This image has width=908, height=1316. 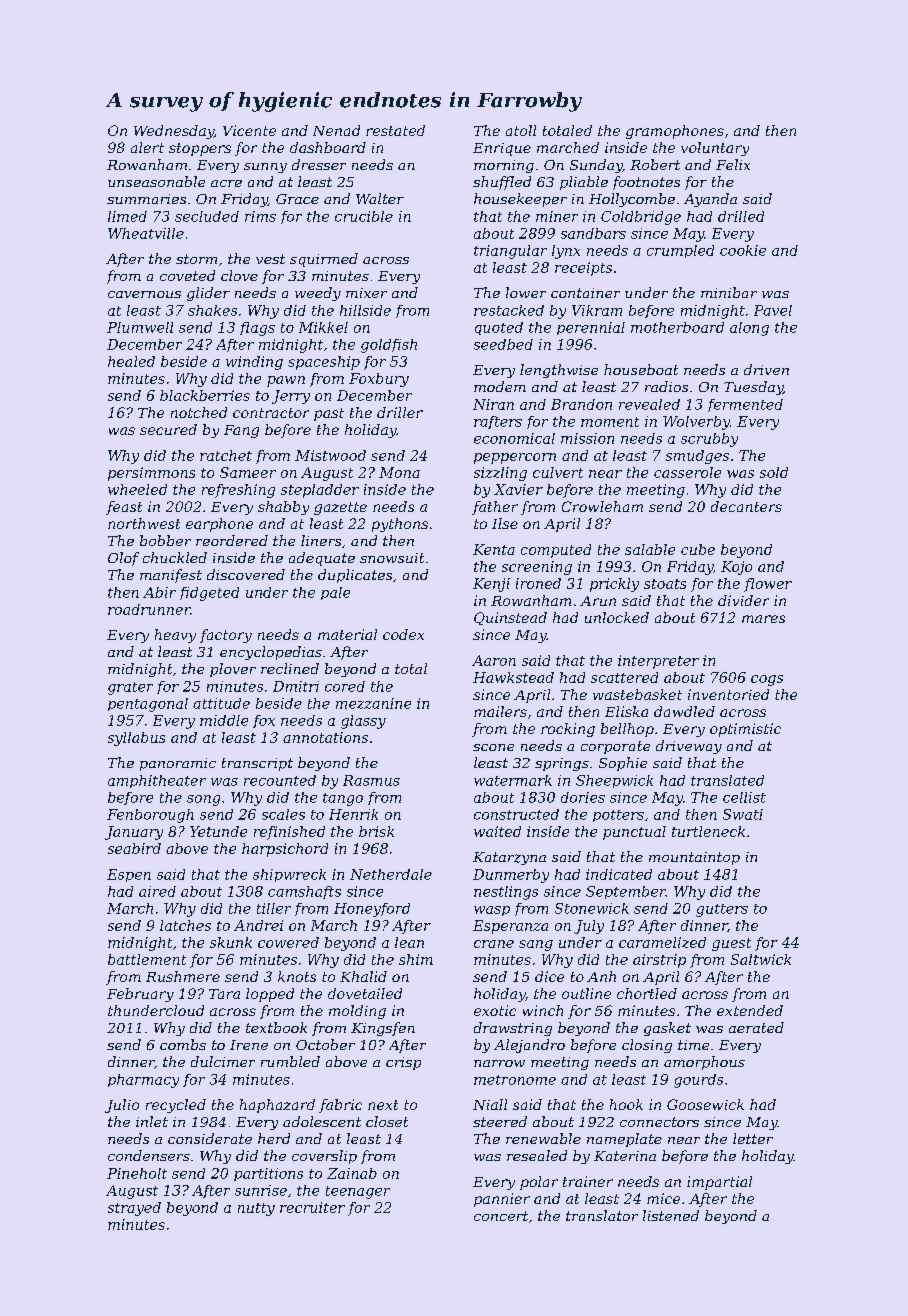 What do you see at coordinates (376, 831) in the image?
I see `brisk` at bounding box center [376, 831].
